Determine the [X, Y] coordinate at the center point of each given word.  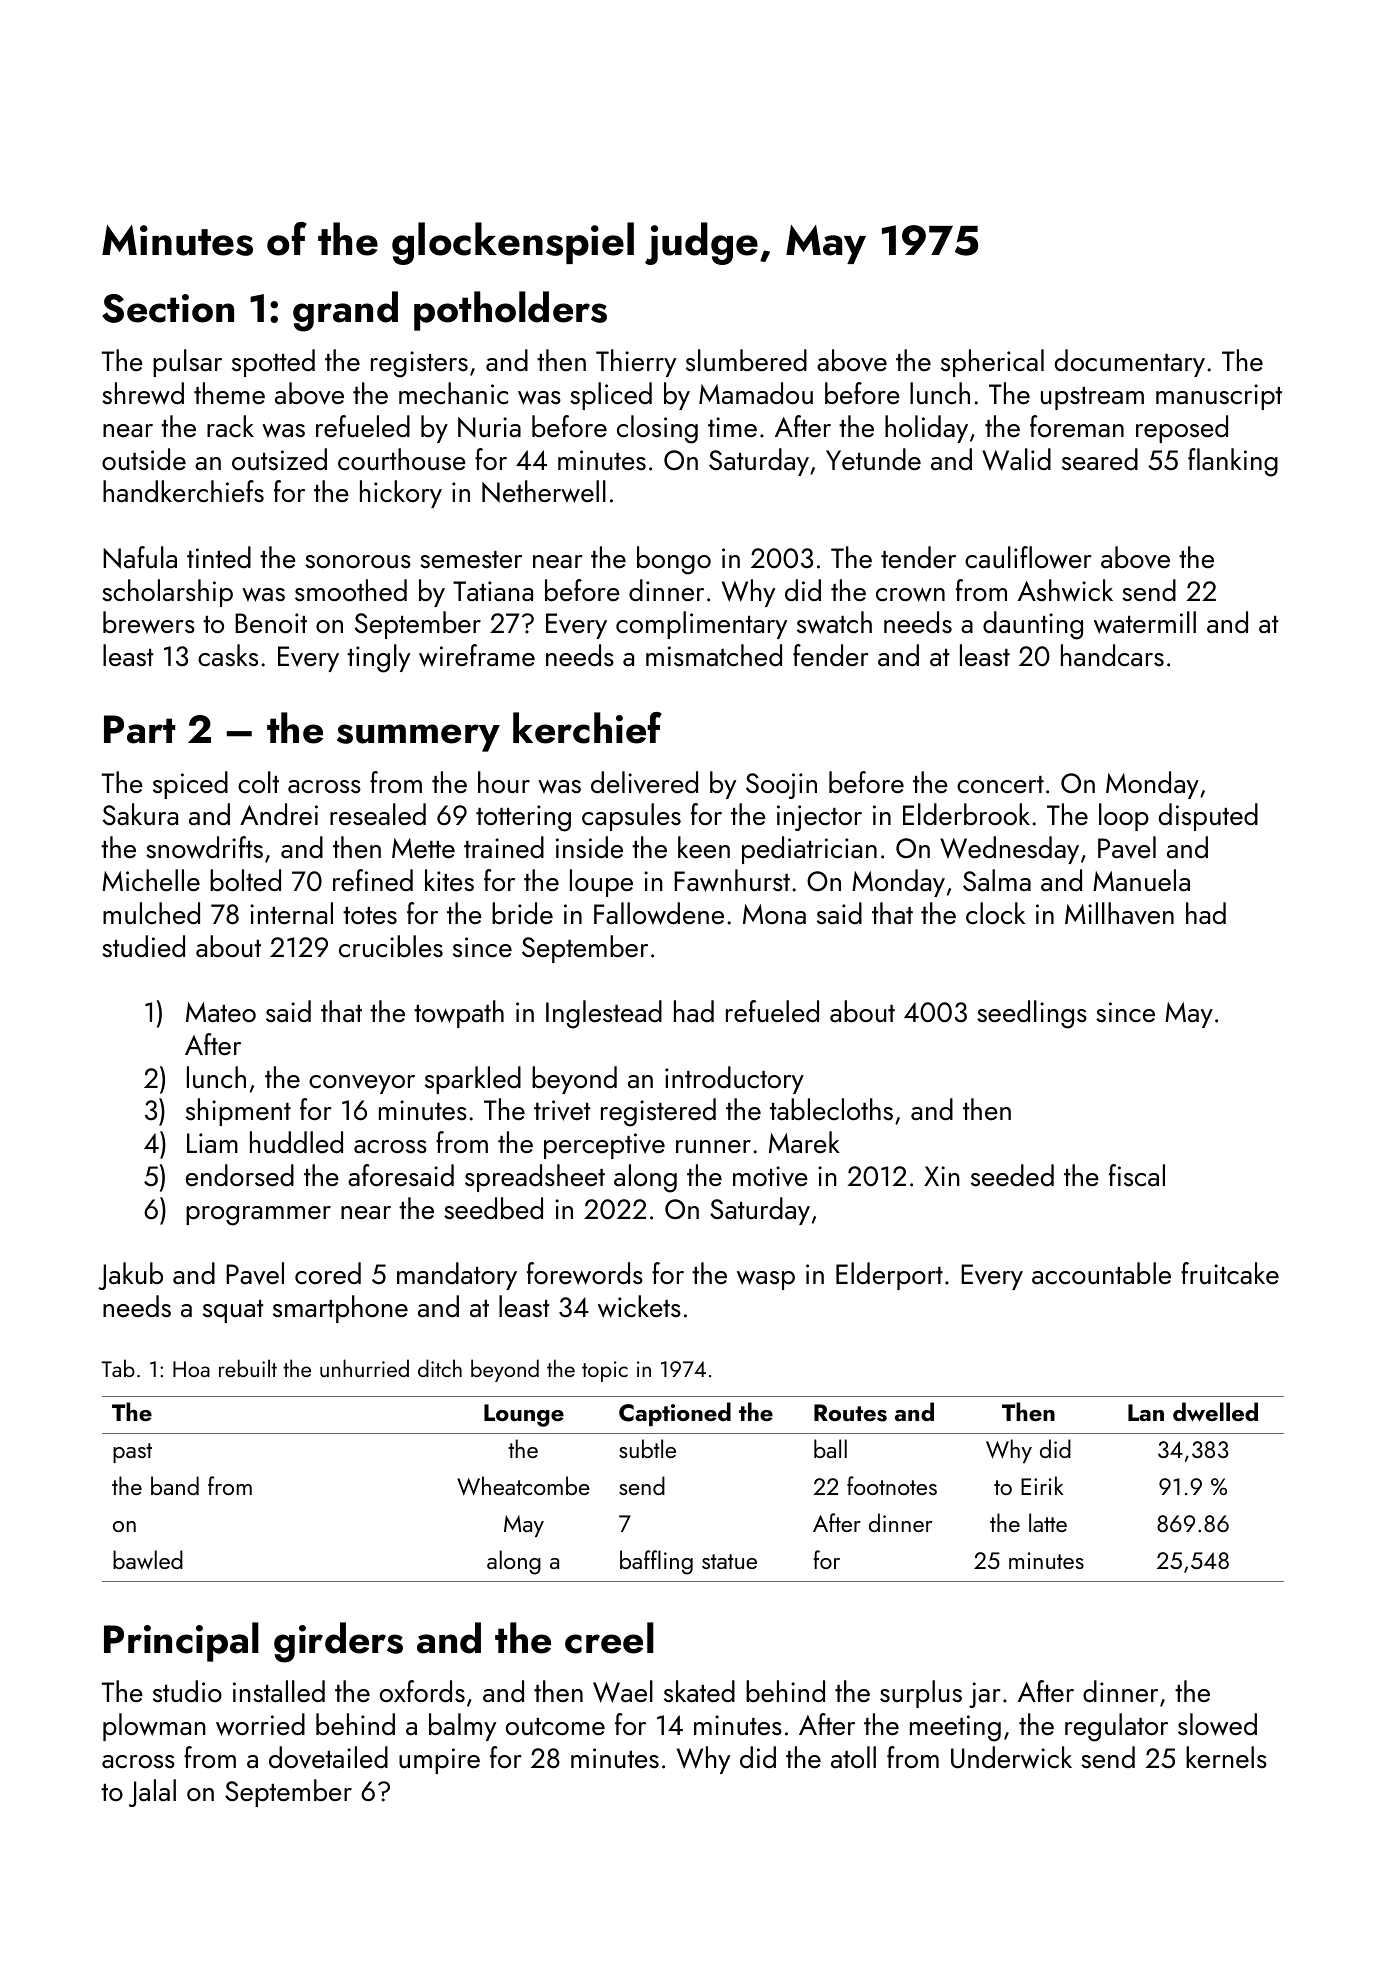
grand [345, 311]
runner [713, 1146]
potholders [510, 311]
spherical [992, 363]
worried [260, 1724]
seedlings [1032, 1014]
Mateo [221, 1012]
